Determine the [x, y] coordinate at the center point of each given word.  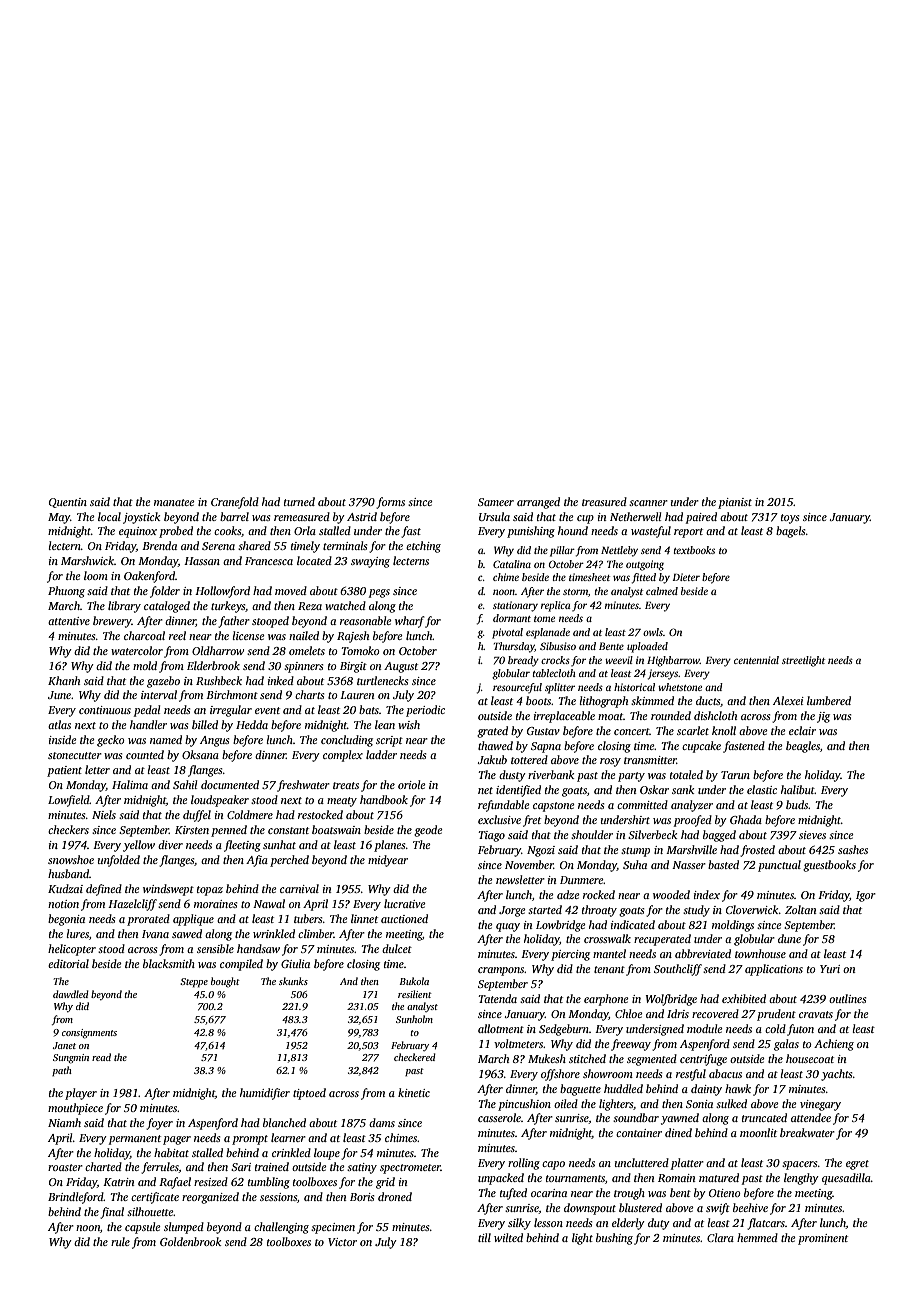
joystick [141, 518]
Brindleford [76, 1198]
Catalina [512, 564]
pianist [735, 503]
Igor [866, 896]
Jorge [512, 911]
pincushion [524, 1105]
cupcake [701, 747]
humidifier [265, 1094]
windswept [168, 890]
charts [309, 694]
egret [857, 1165]
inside [62, 739]
